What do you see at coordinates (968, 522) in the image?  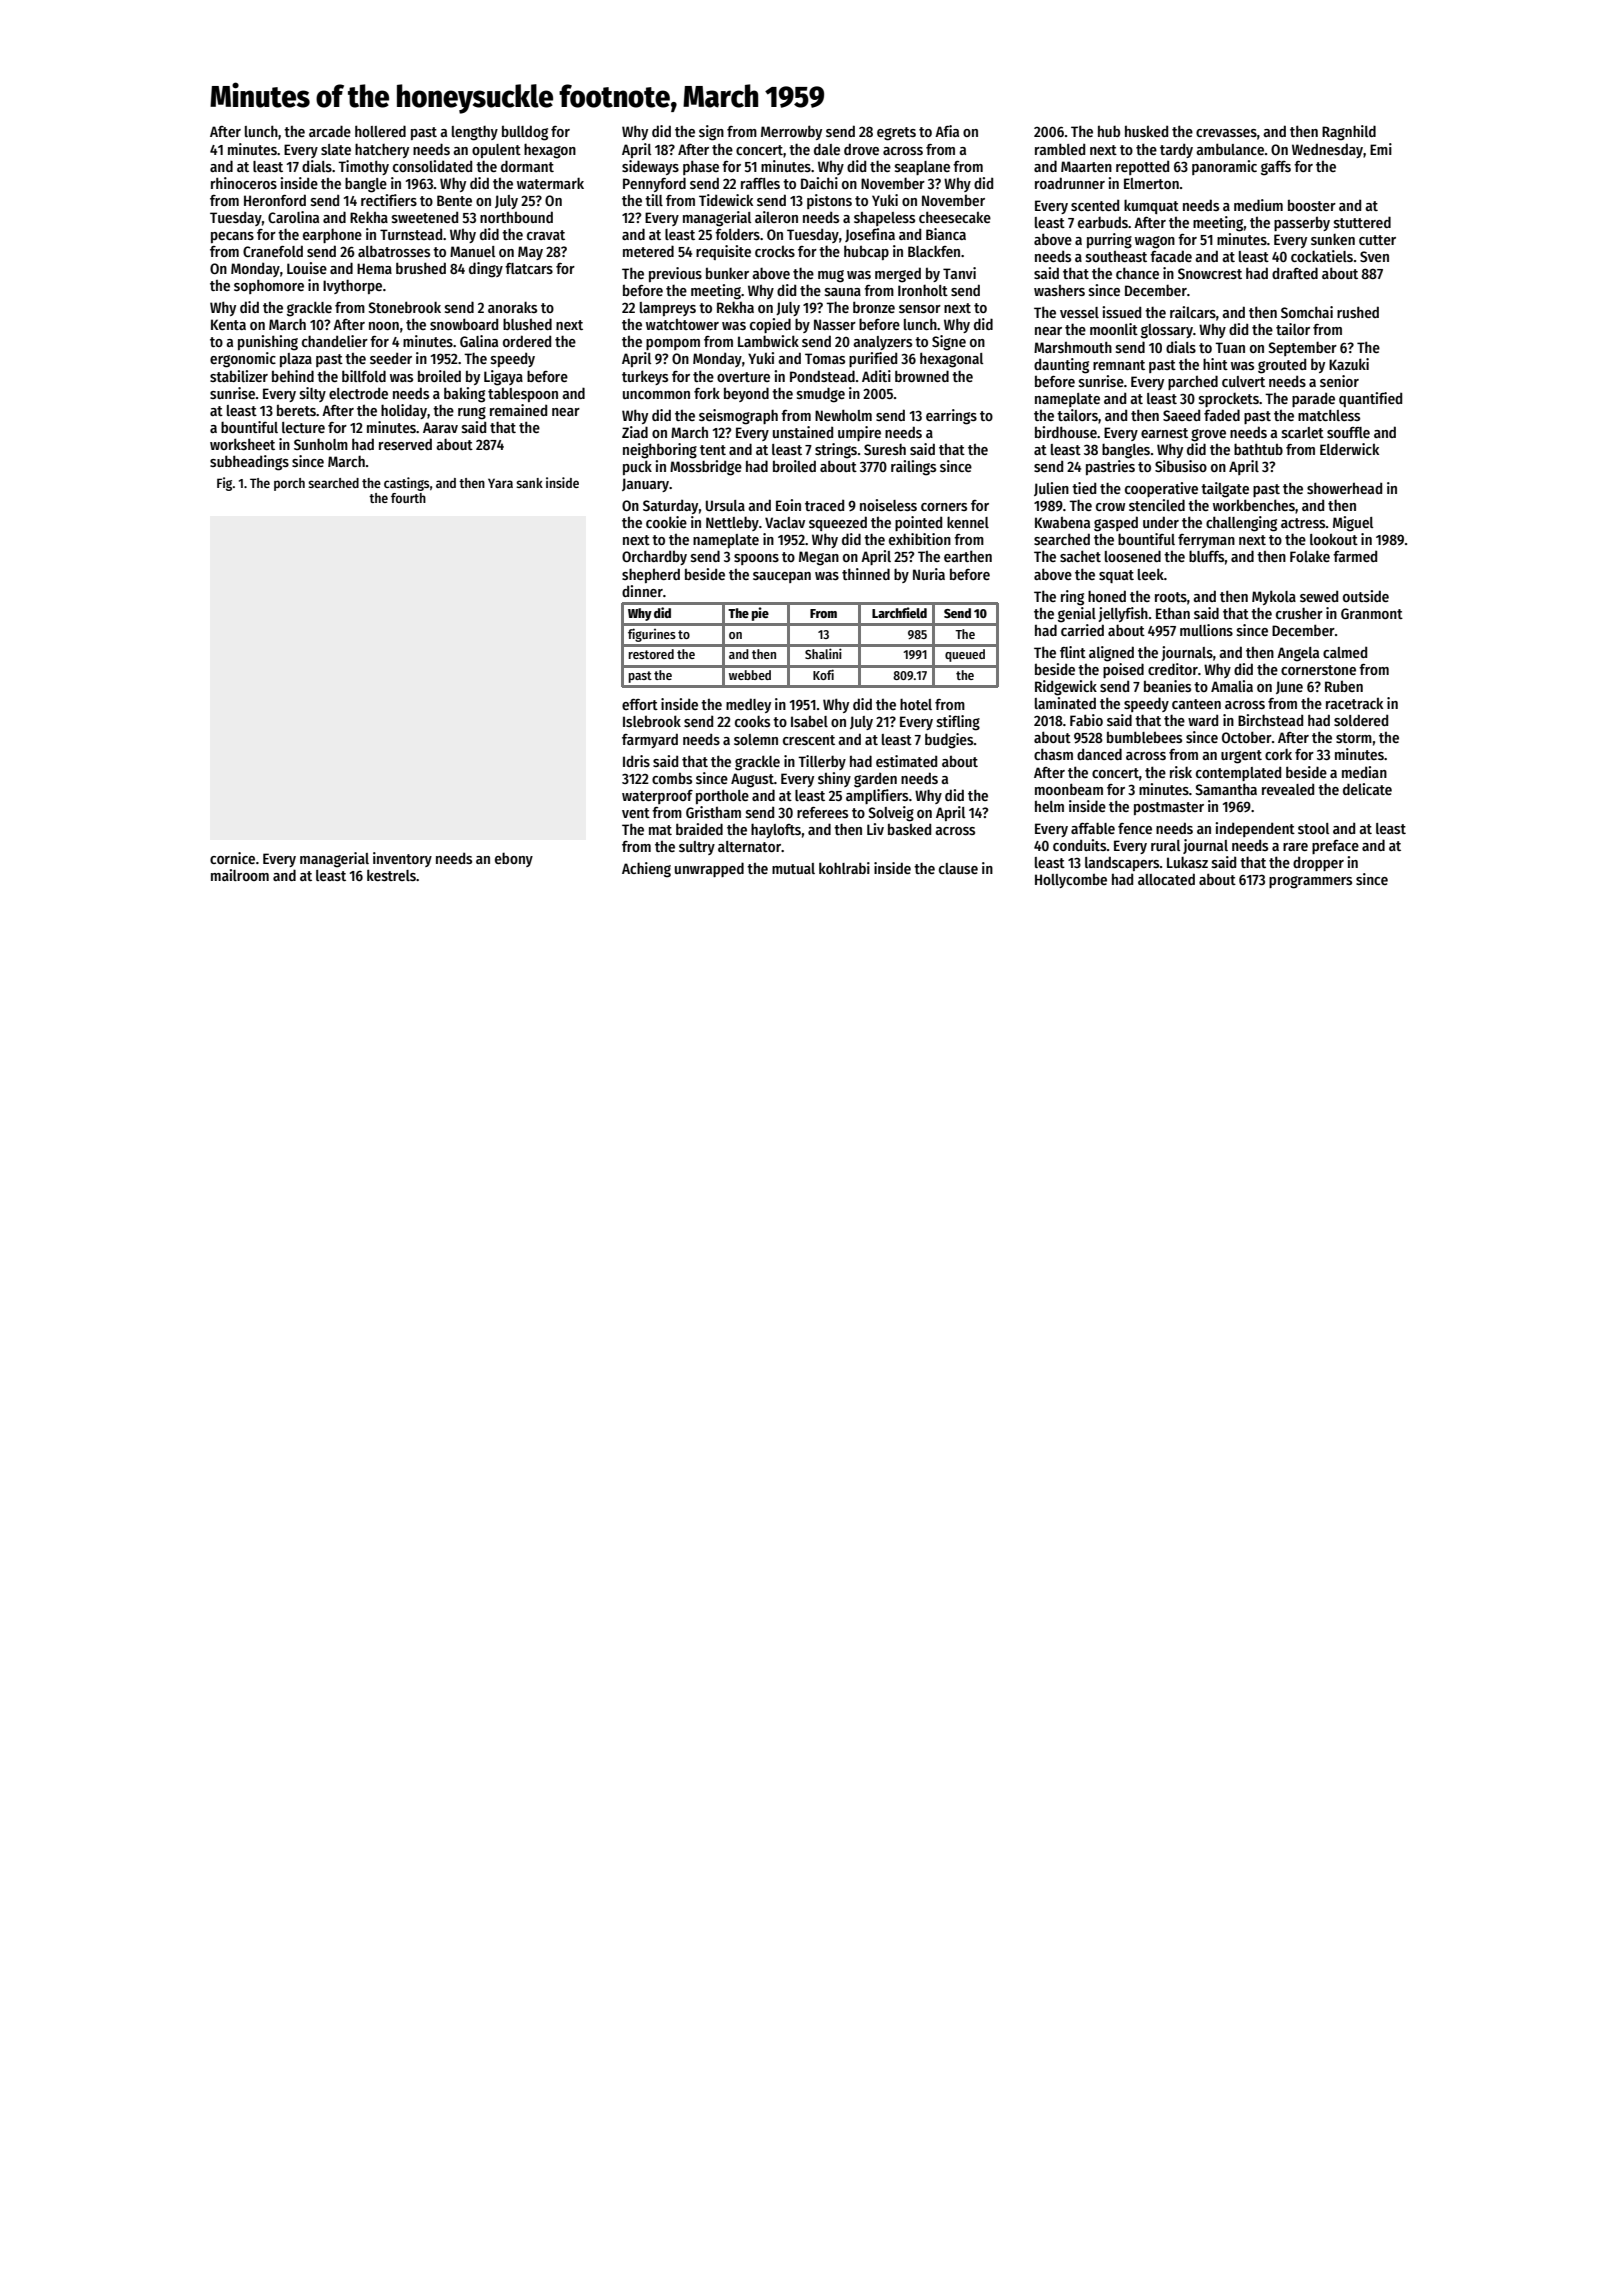 I see `kennel` at bounding box center [968, 522].
